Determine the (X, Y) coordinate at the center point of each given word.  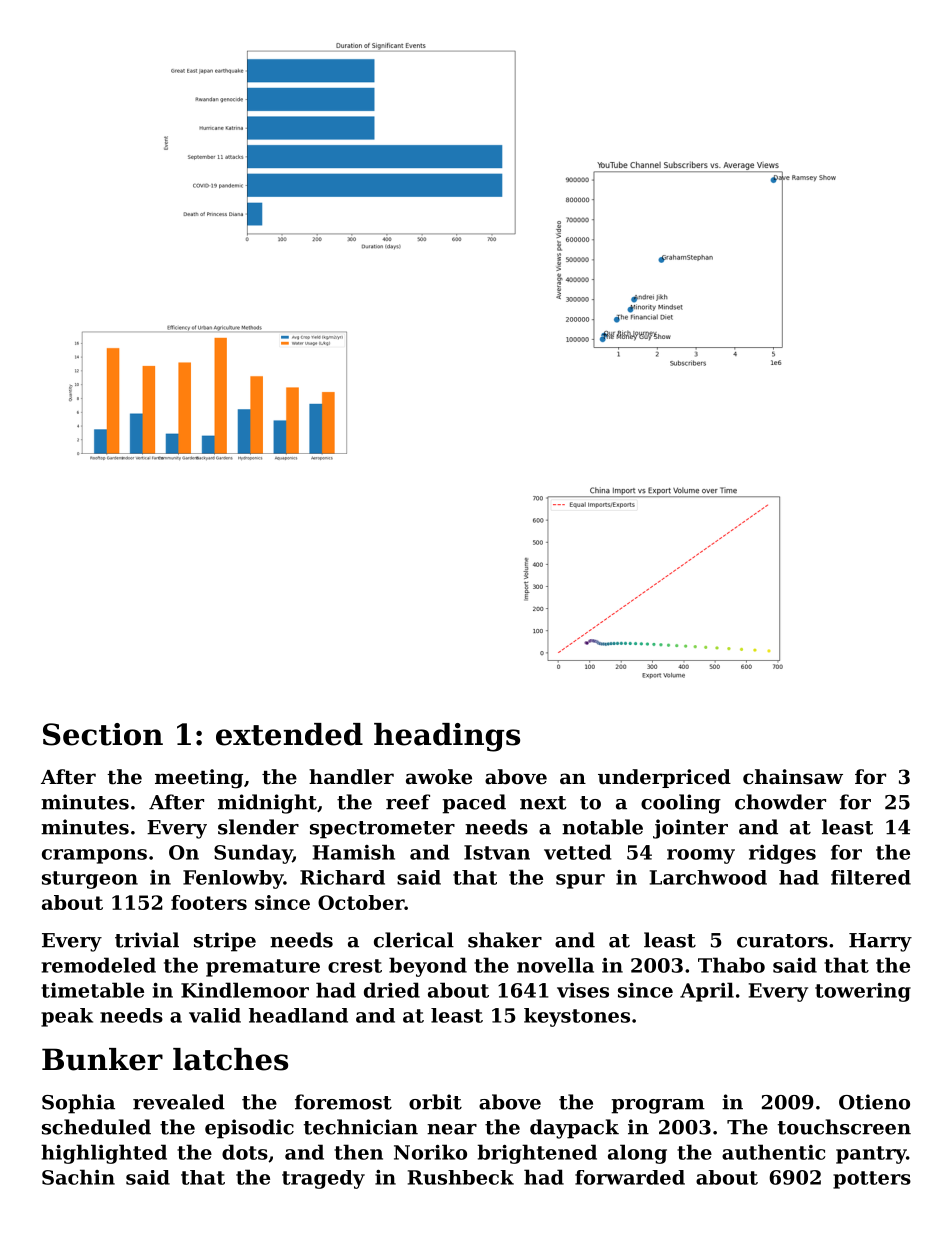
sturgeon (90, 880)
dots (245, 1152)
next (543, 803)
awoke (439, 776)
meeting (199, 779)
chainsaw (793, 777)
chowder (780, 802)
